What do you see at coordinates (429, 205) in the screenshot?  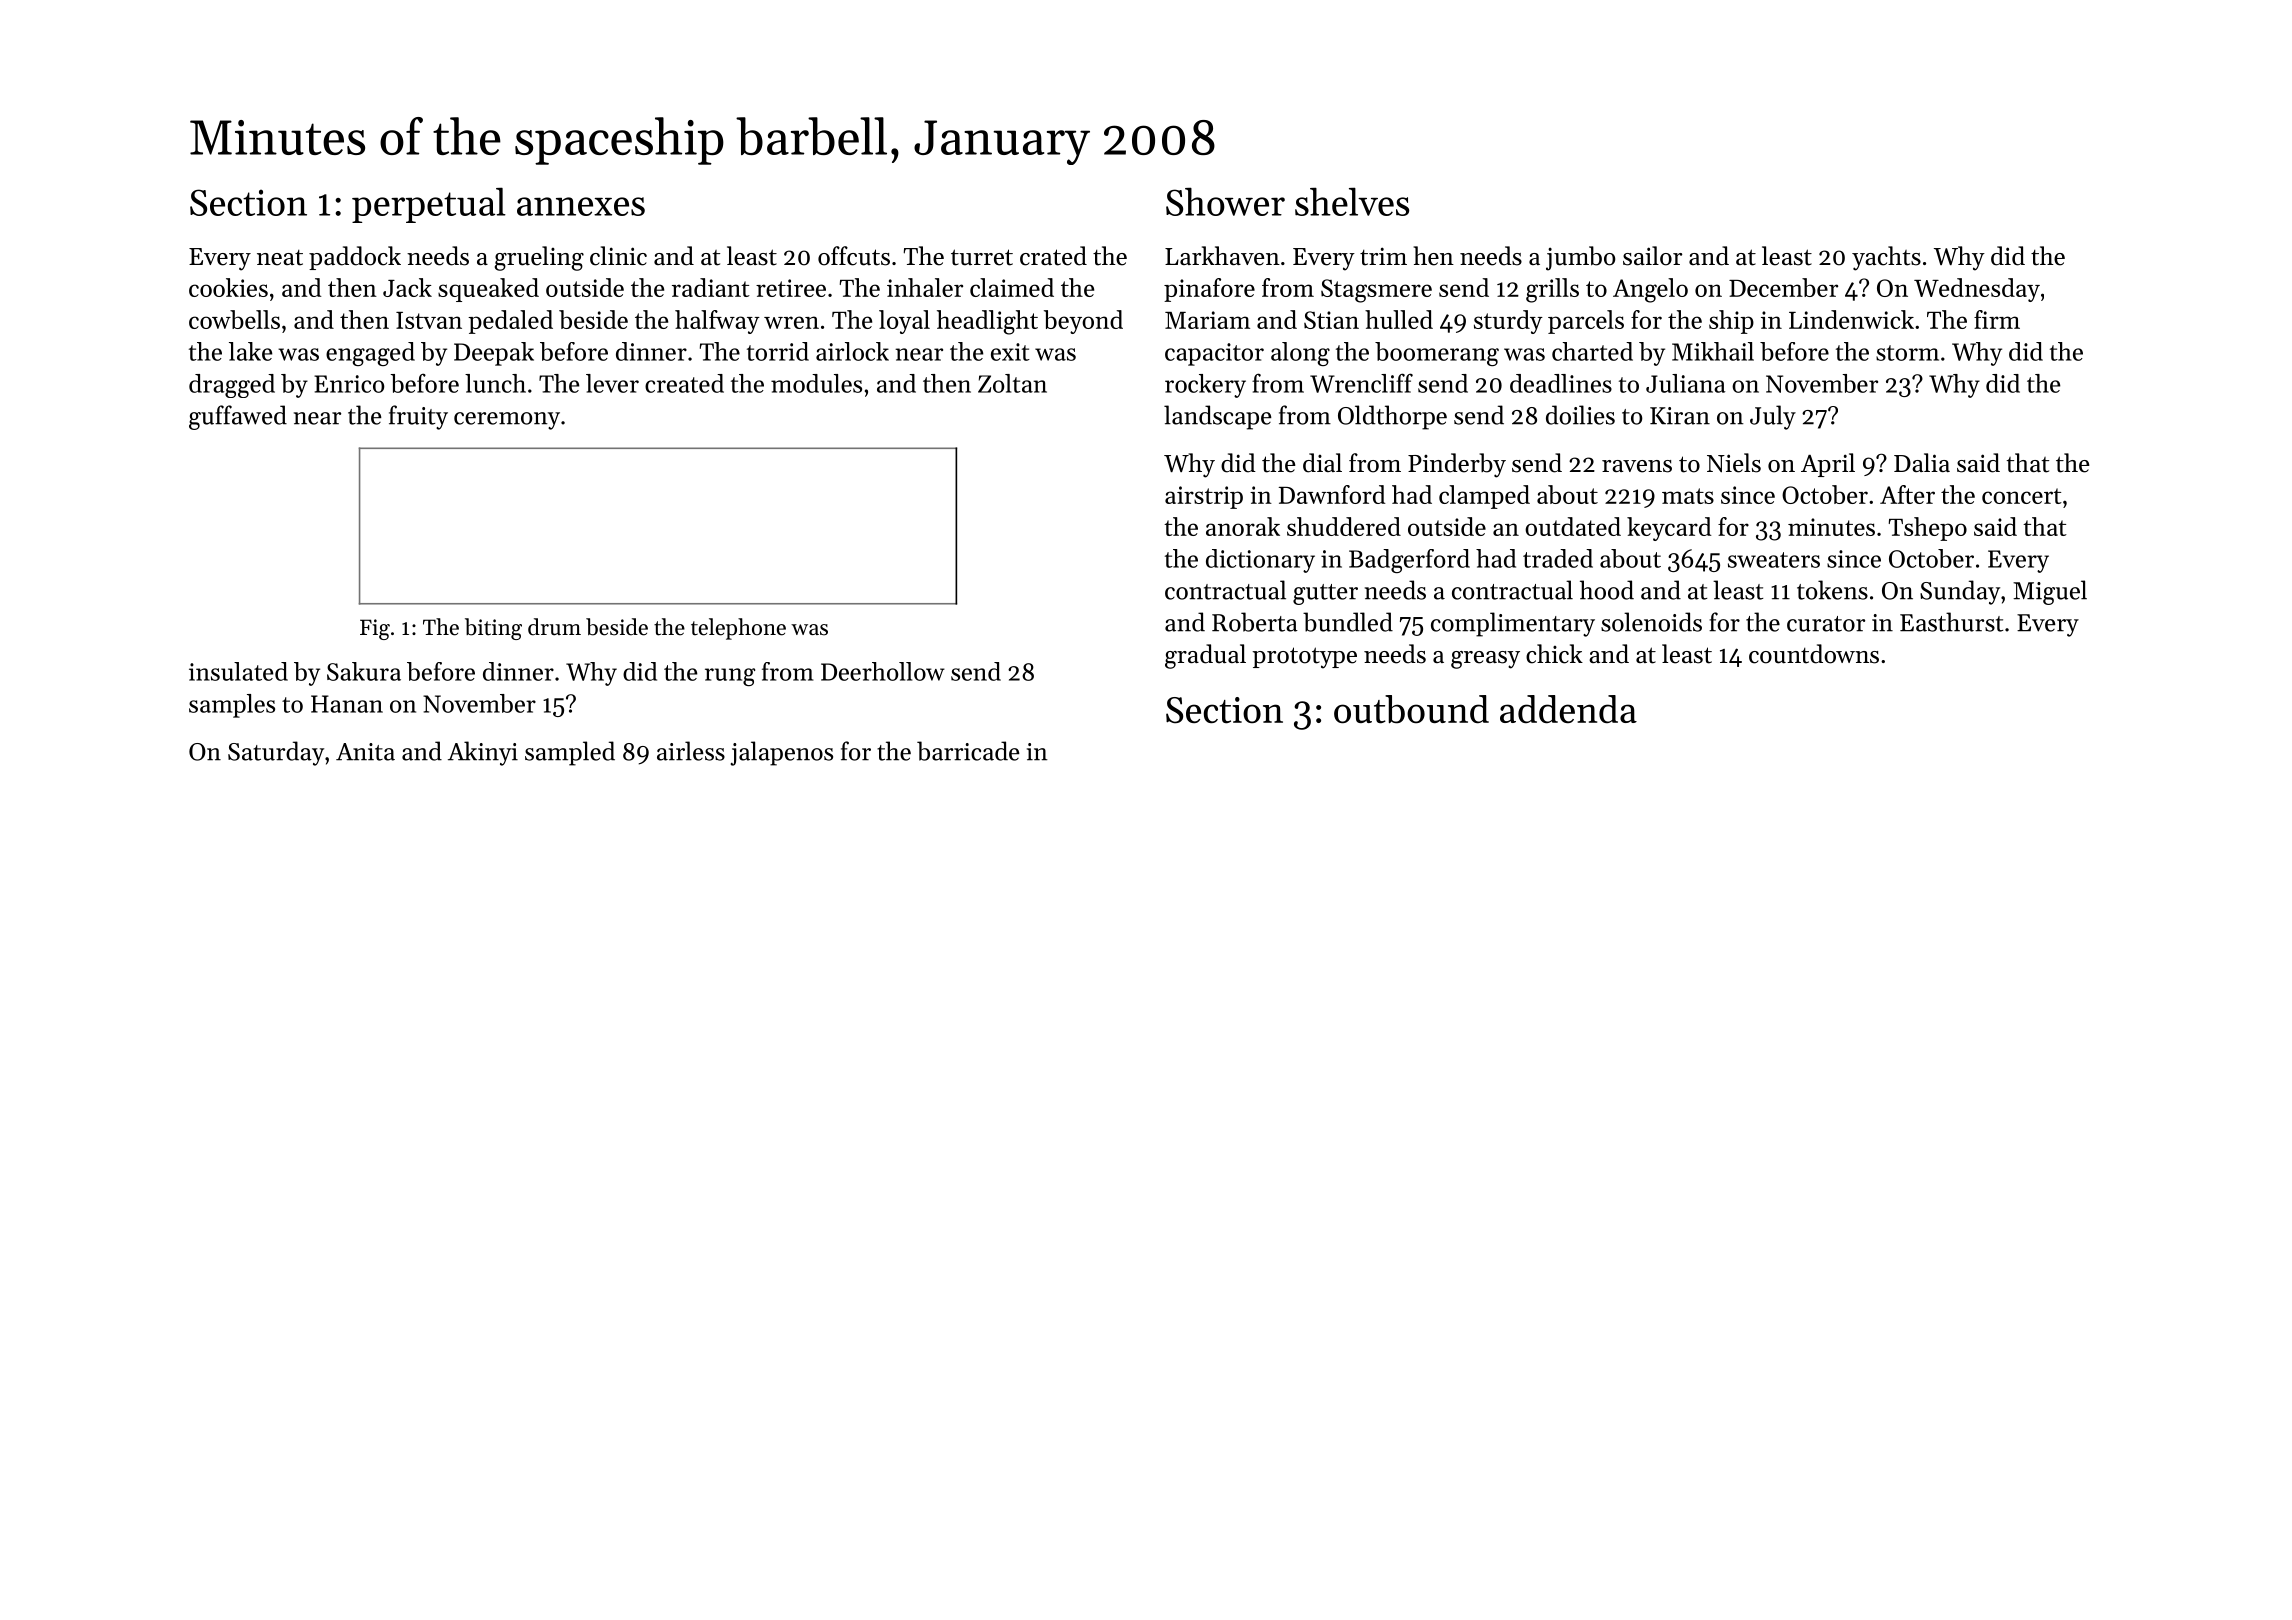 I see `perpetual` at bounding box center [429, 205].
